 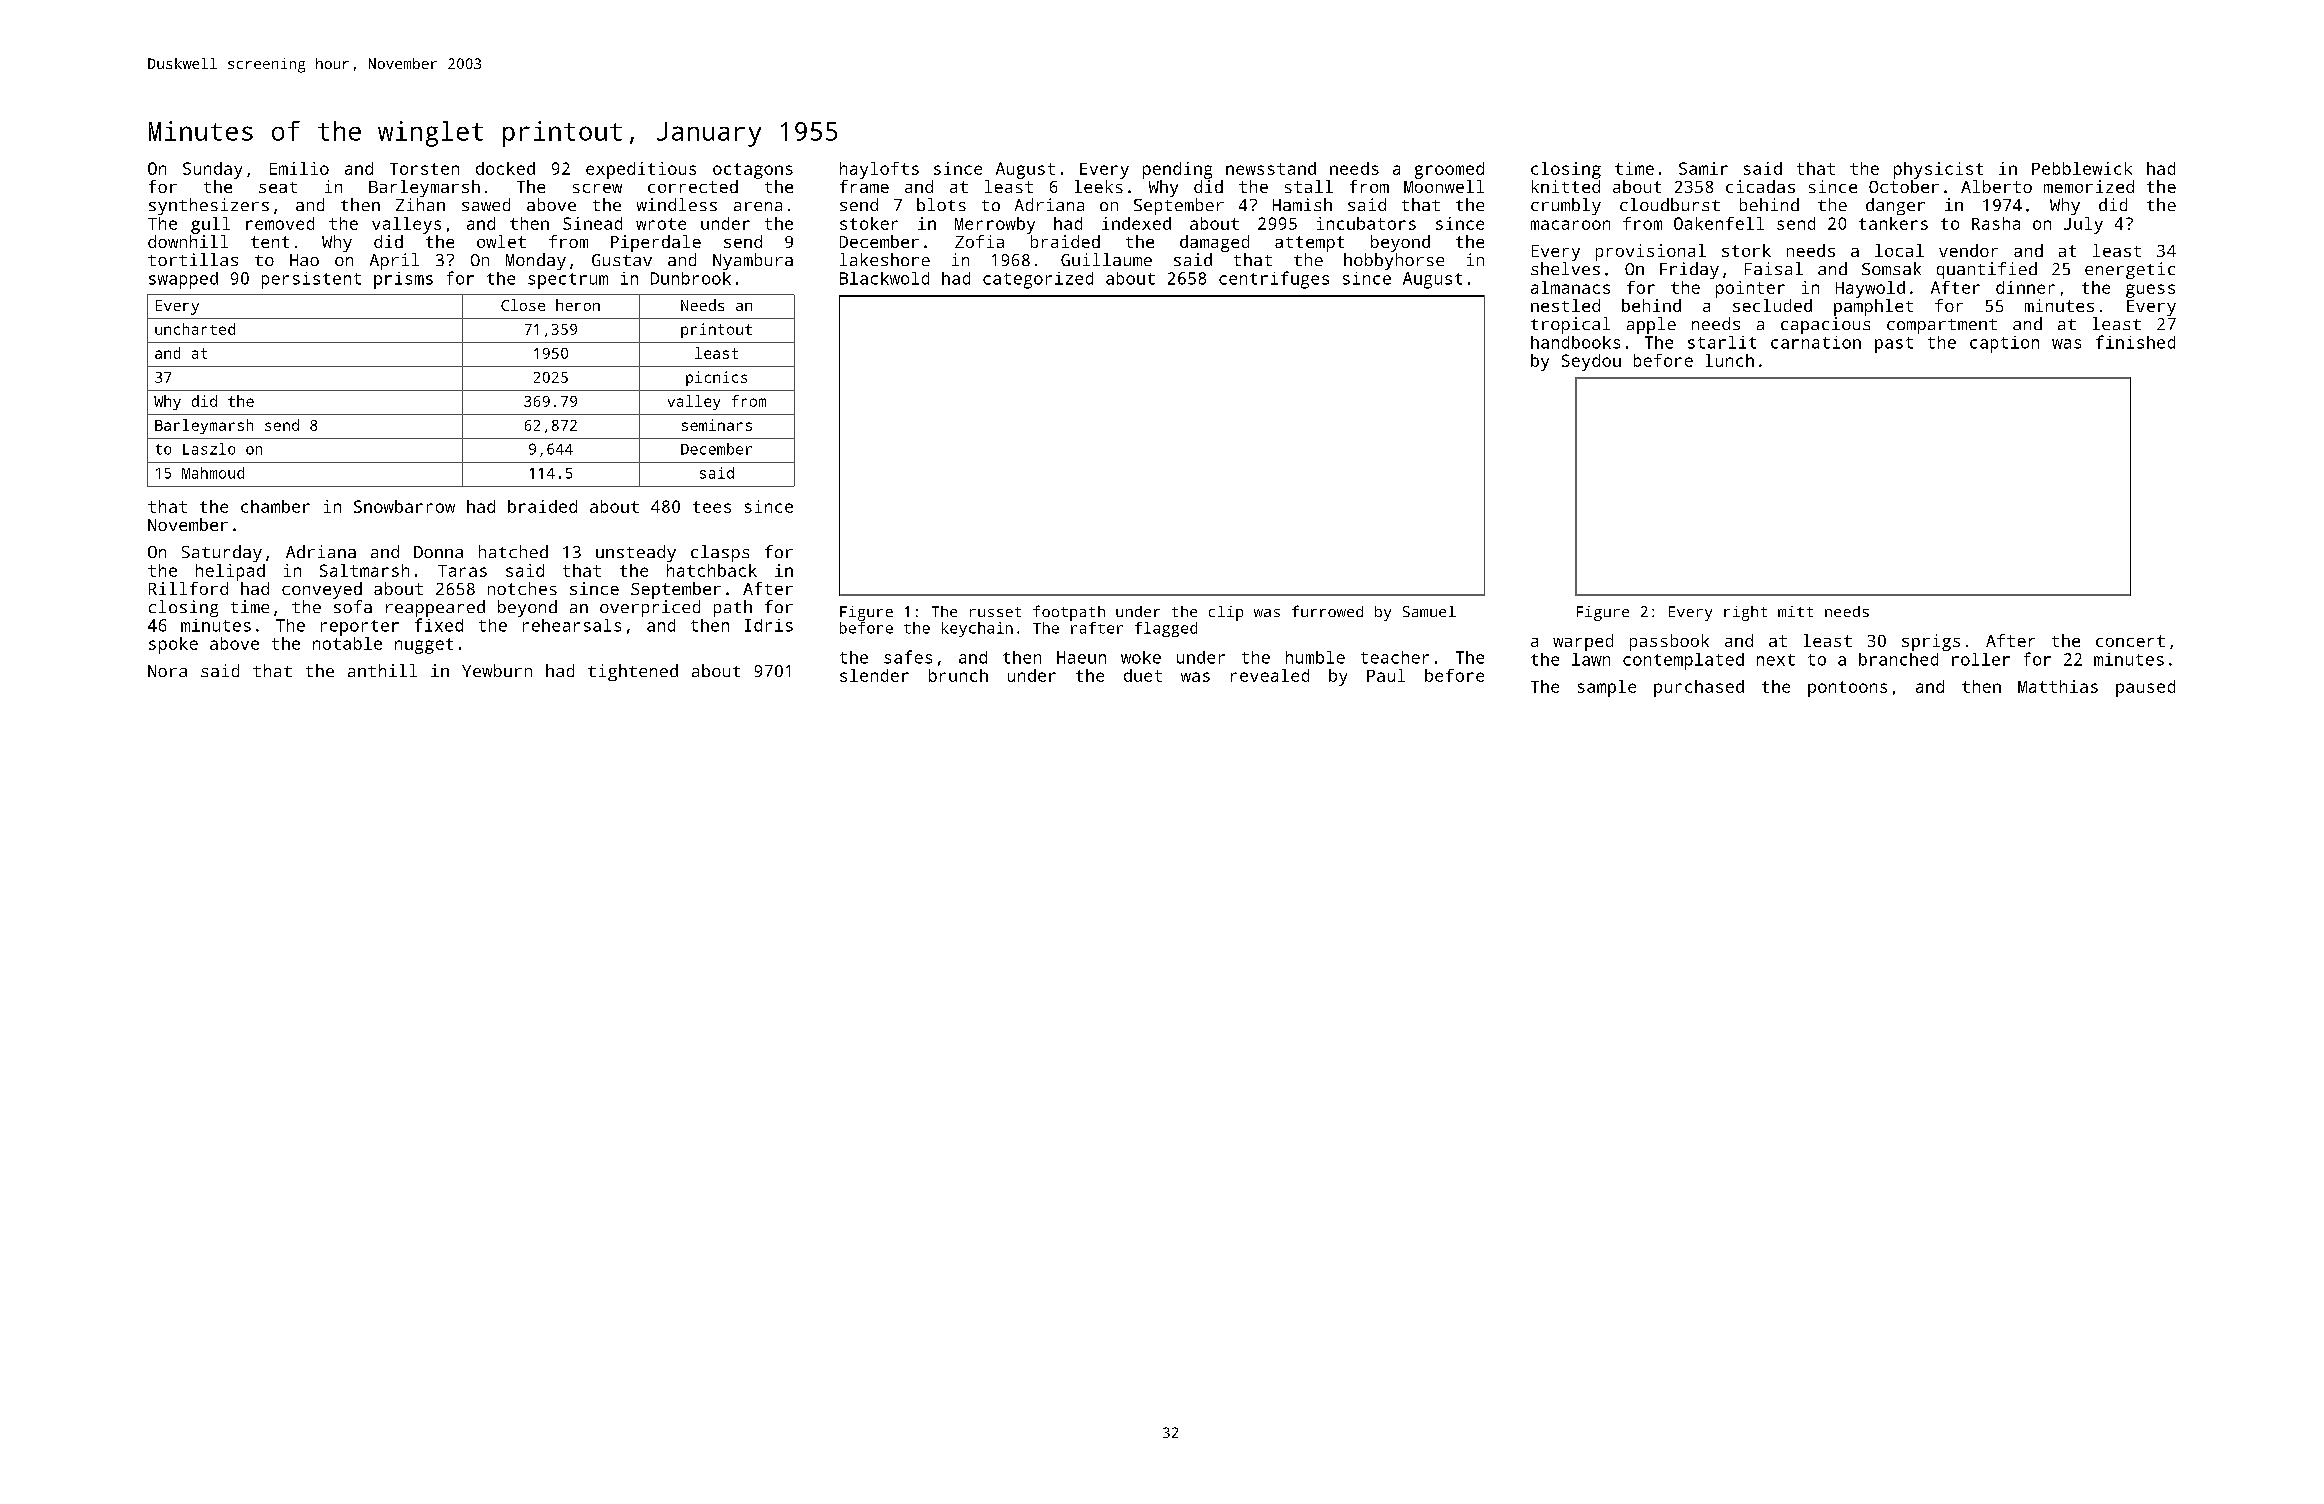 What do you see at coordinates (1038, 280) in the screenshot?
I see `categorized` at bounding box center [1038, 280].
